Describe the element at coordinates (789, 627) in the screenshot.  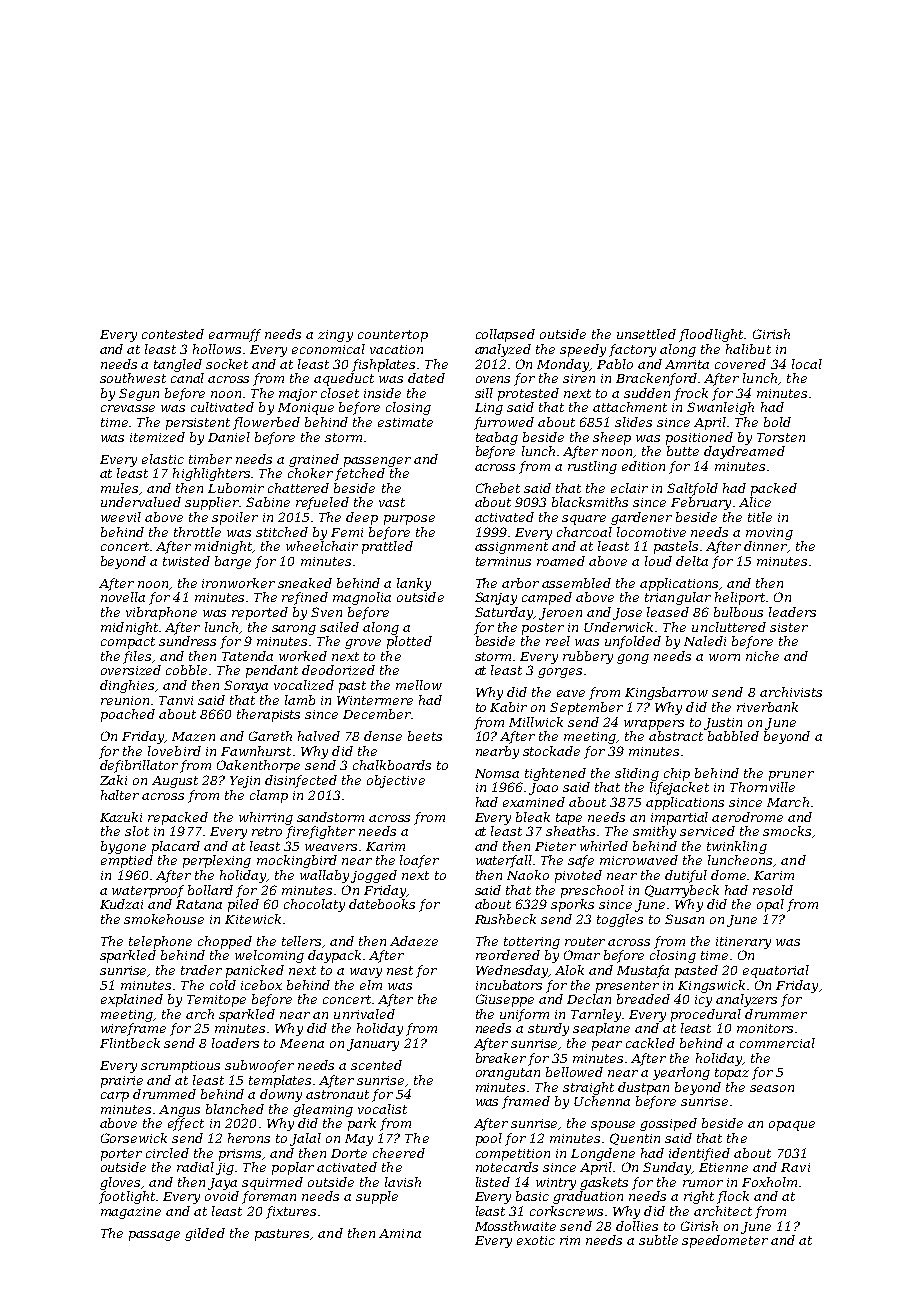
I see `sister` at that location.
